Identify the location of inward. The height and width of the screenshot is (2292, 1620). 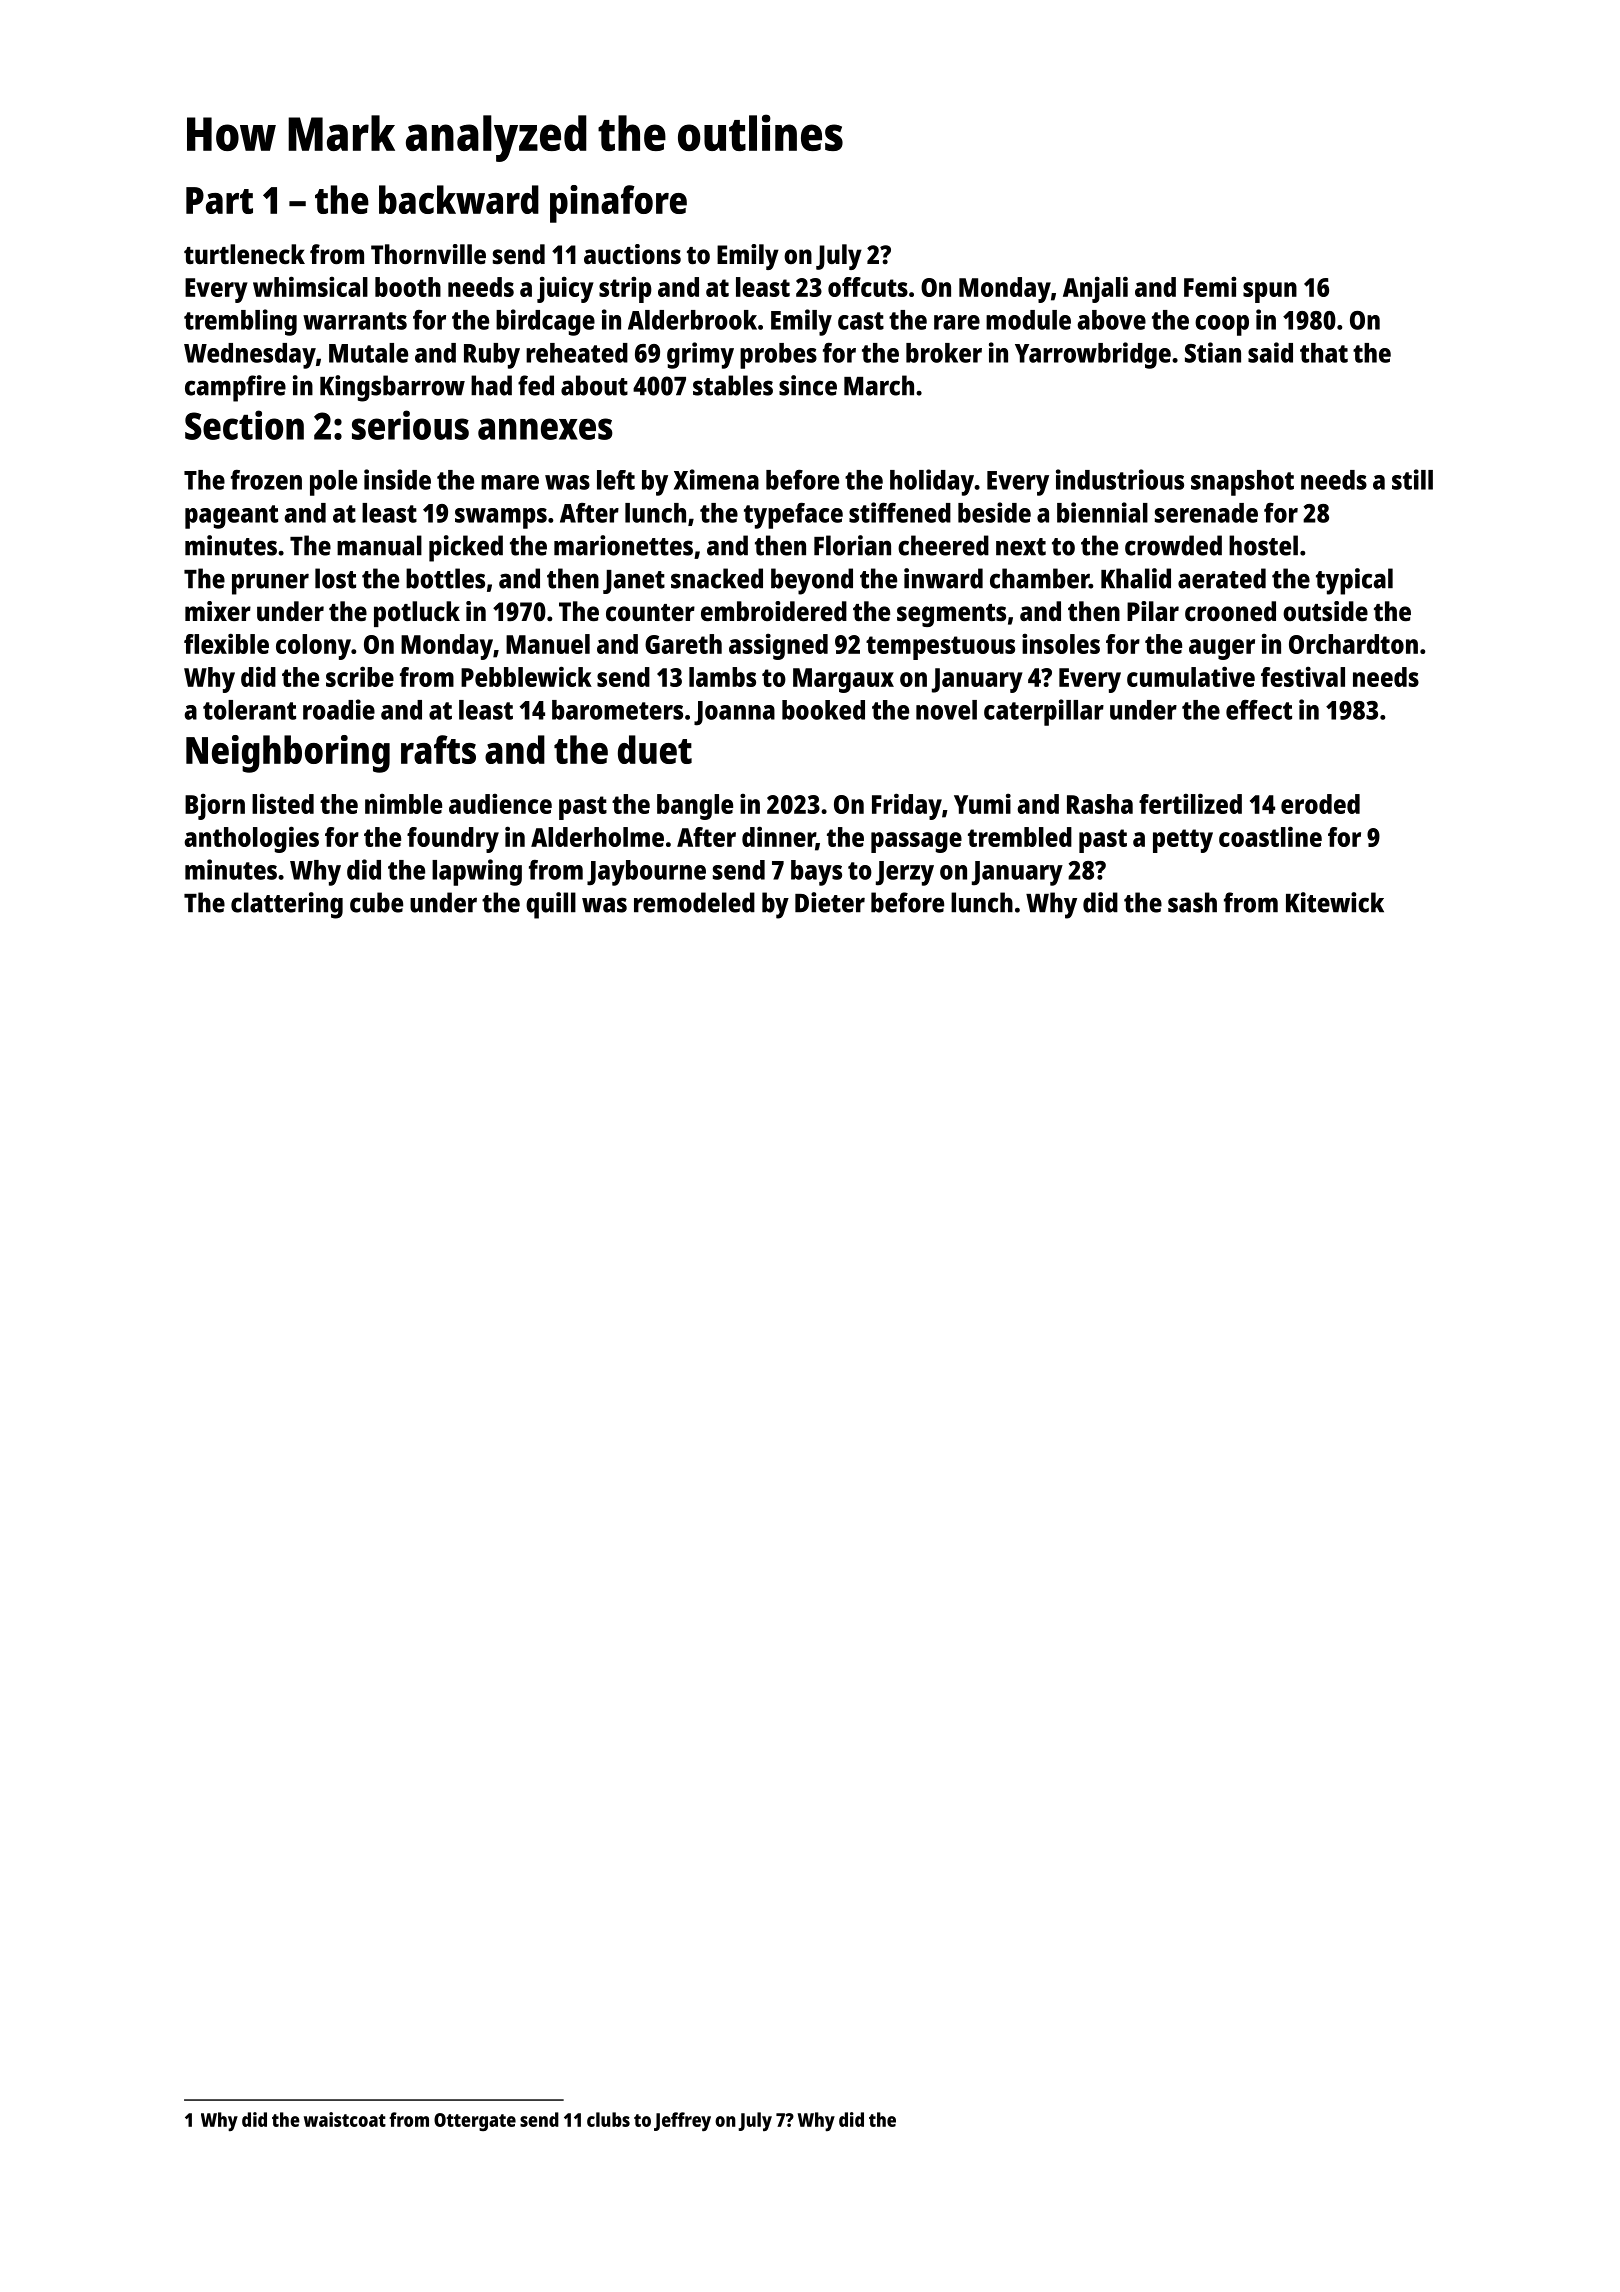
(943, 578).
